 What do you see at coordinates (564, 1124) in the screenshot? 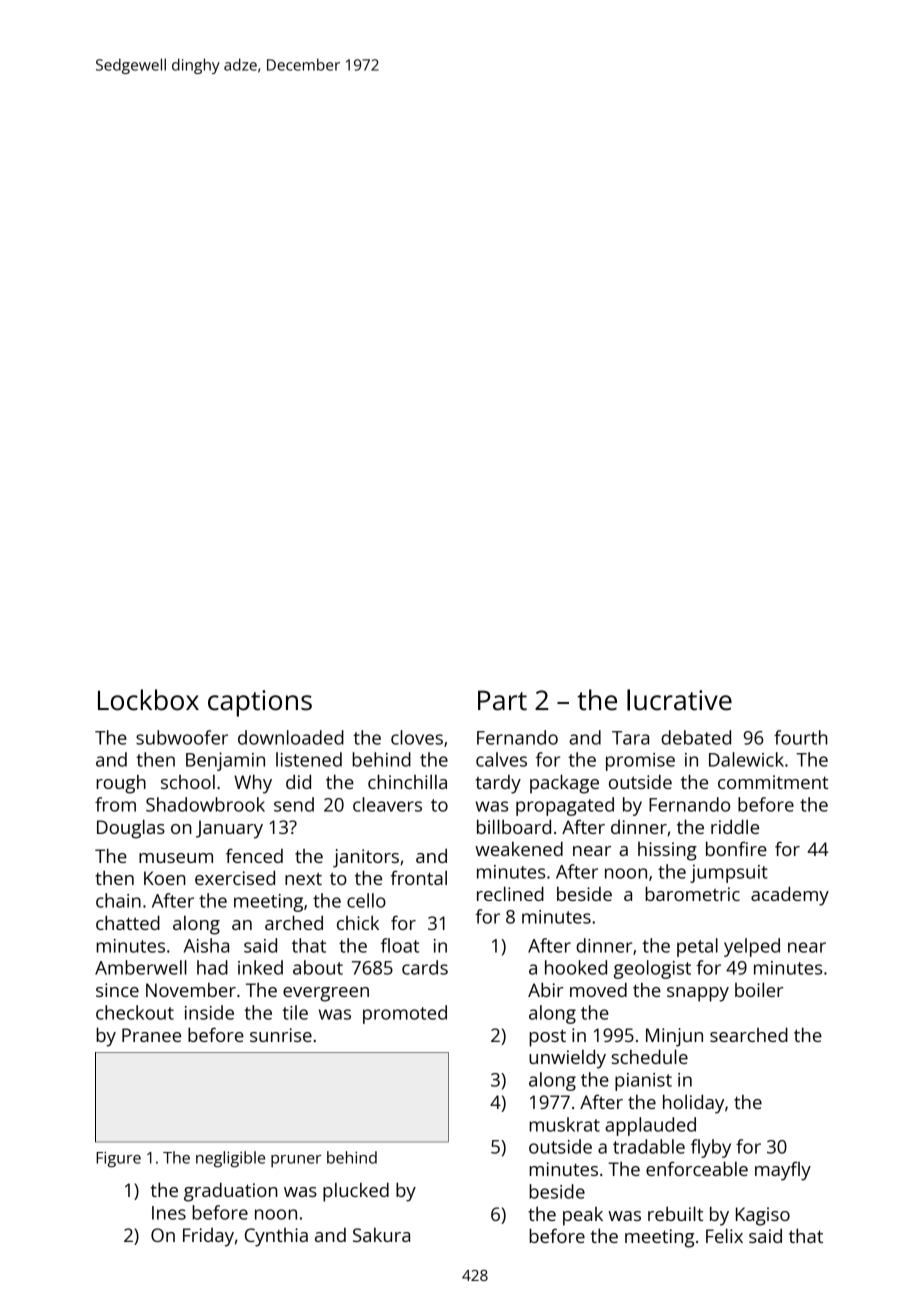
I see `muskrat` at bounding box center [564, 1124].
